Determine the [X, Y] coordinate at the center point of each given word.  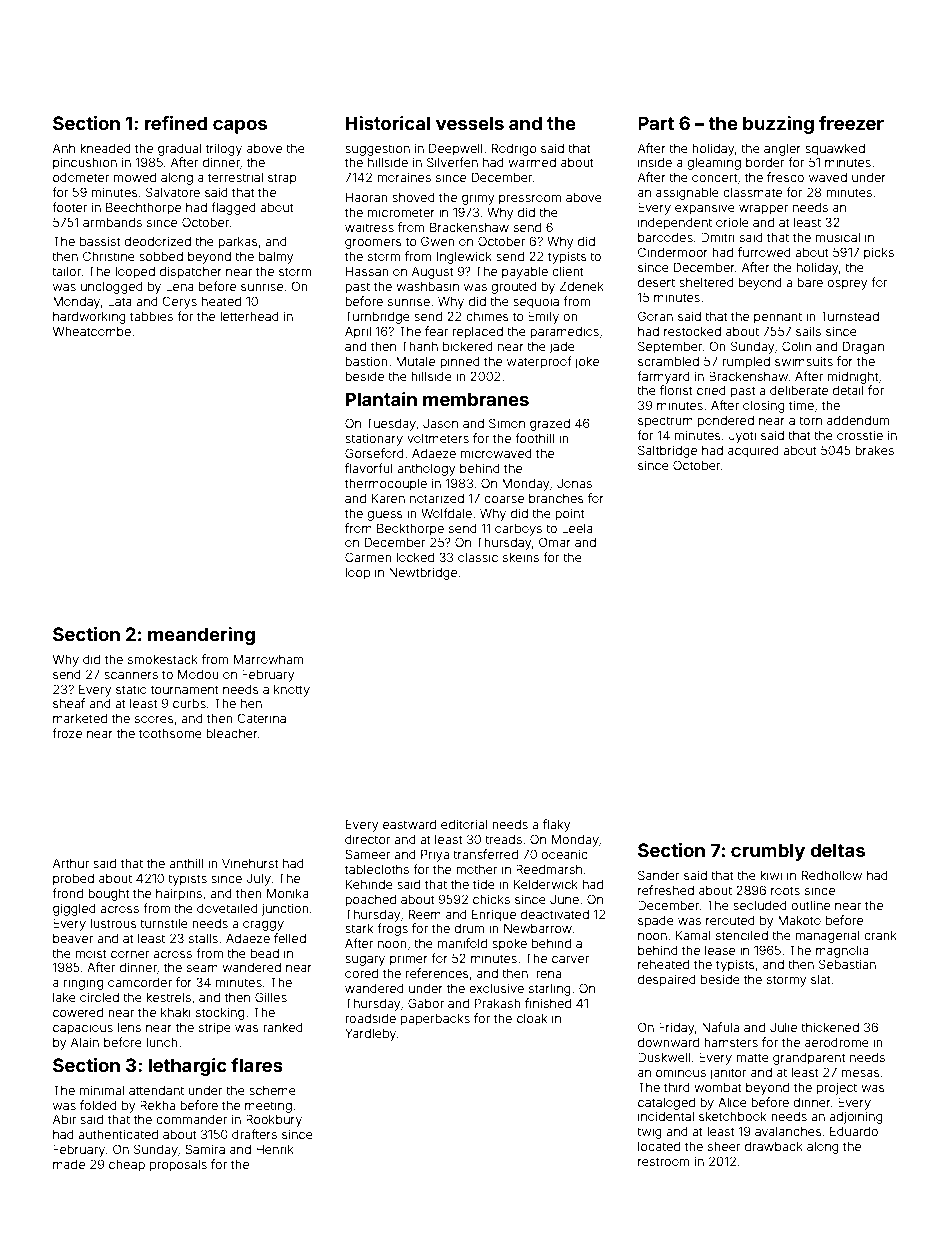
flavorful [369, 468]
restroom [663, 1161]
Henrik [275, 1149]
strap [282, 179]
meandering [201, 636]
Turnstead [850, 316]
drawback [774, 1146]
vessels [470, 123]
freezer [851, 123]
